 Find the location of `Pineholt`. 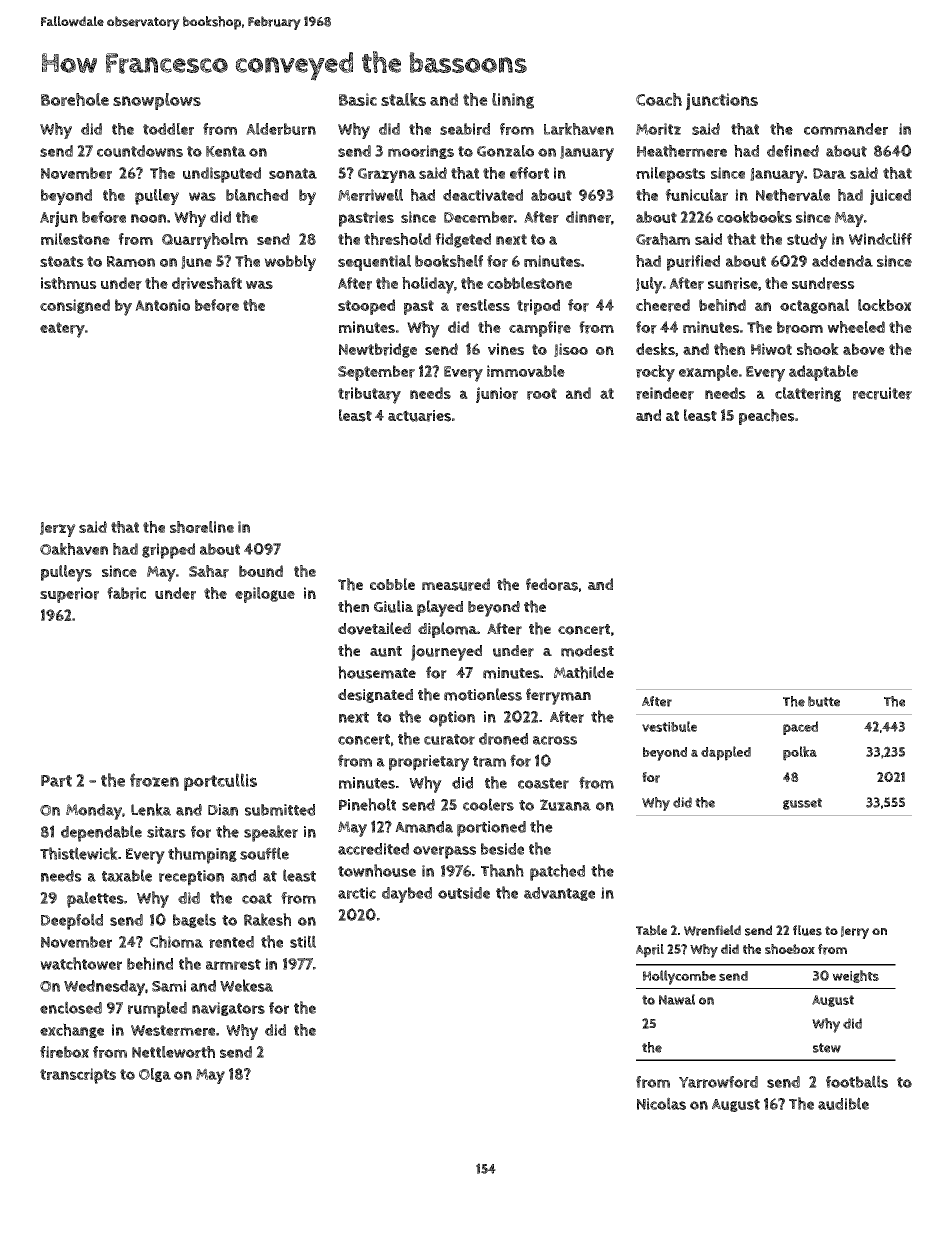

Pineholt is located at coordinates (367, 804).
